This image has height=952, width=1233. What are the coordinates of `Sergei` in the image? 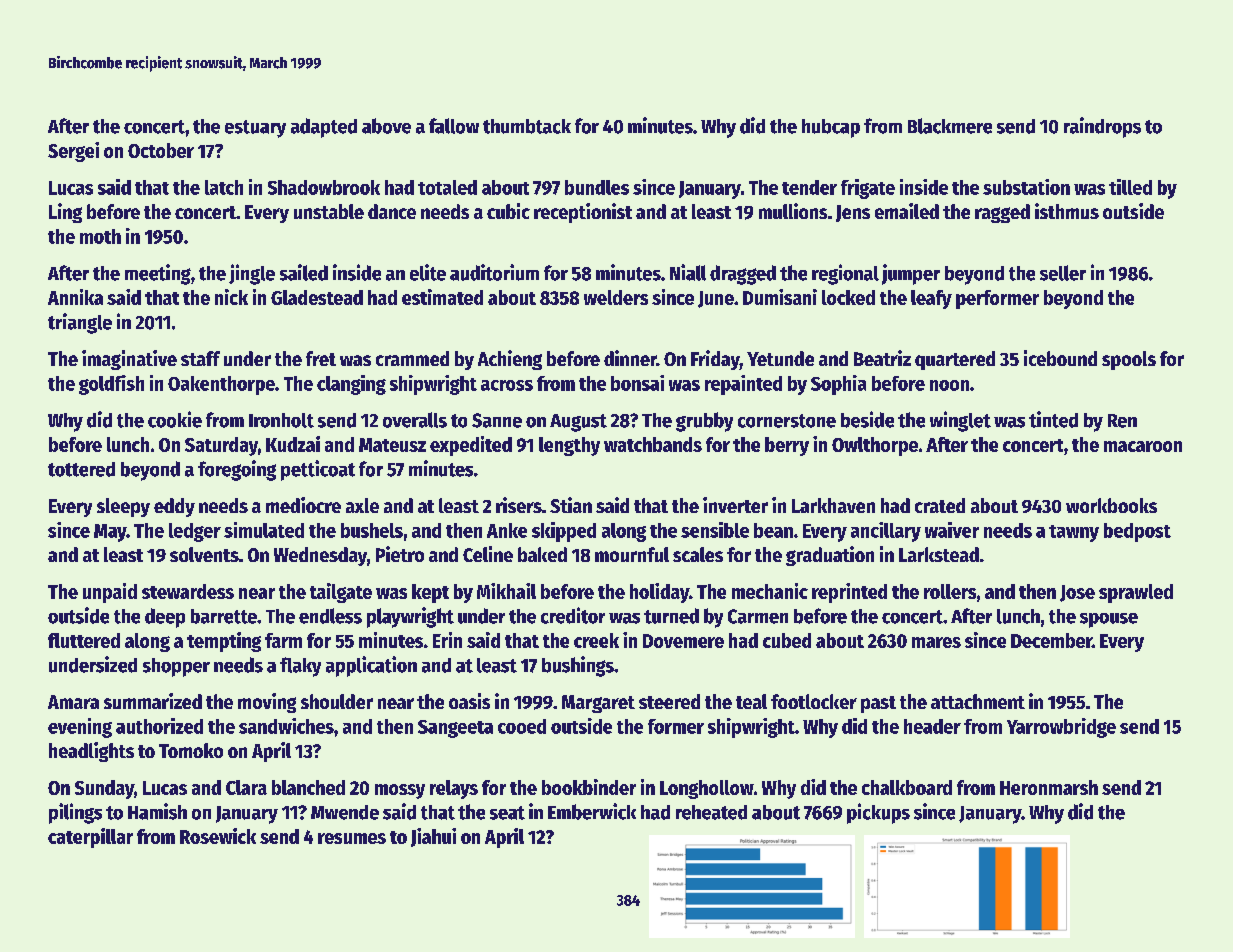 It's located at (73, 152).
